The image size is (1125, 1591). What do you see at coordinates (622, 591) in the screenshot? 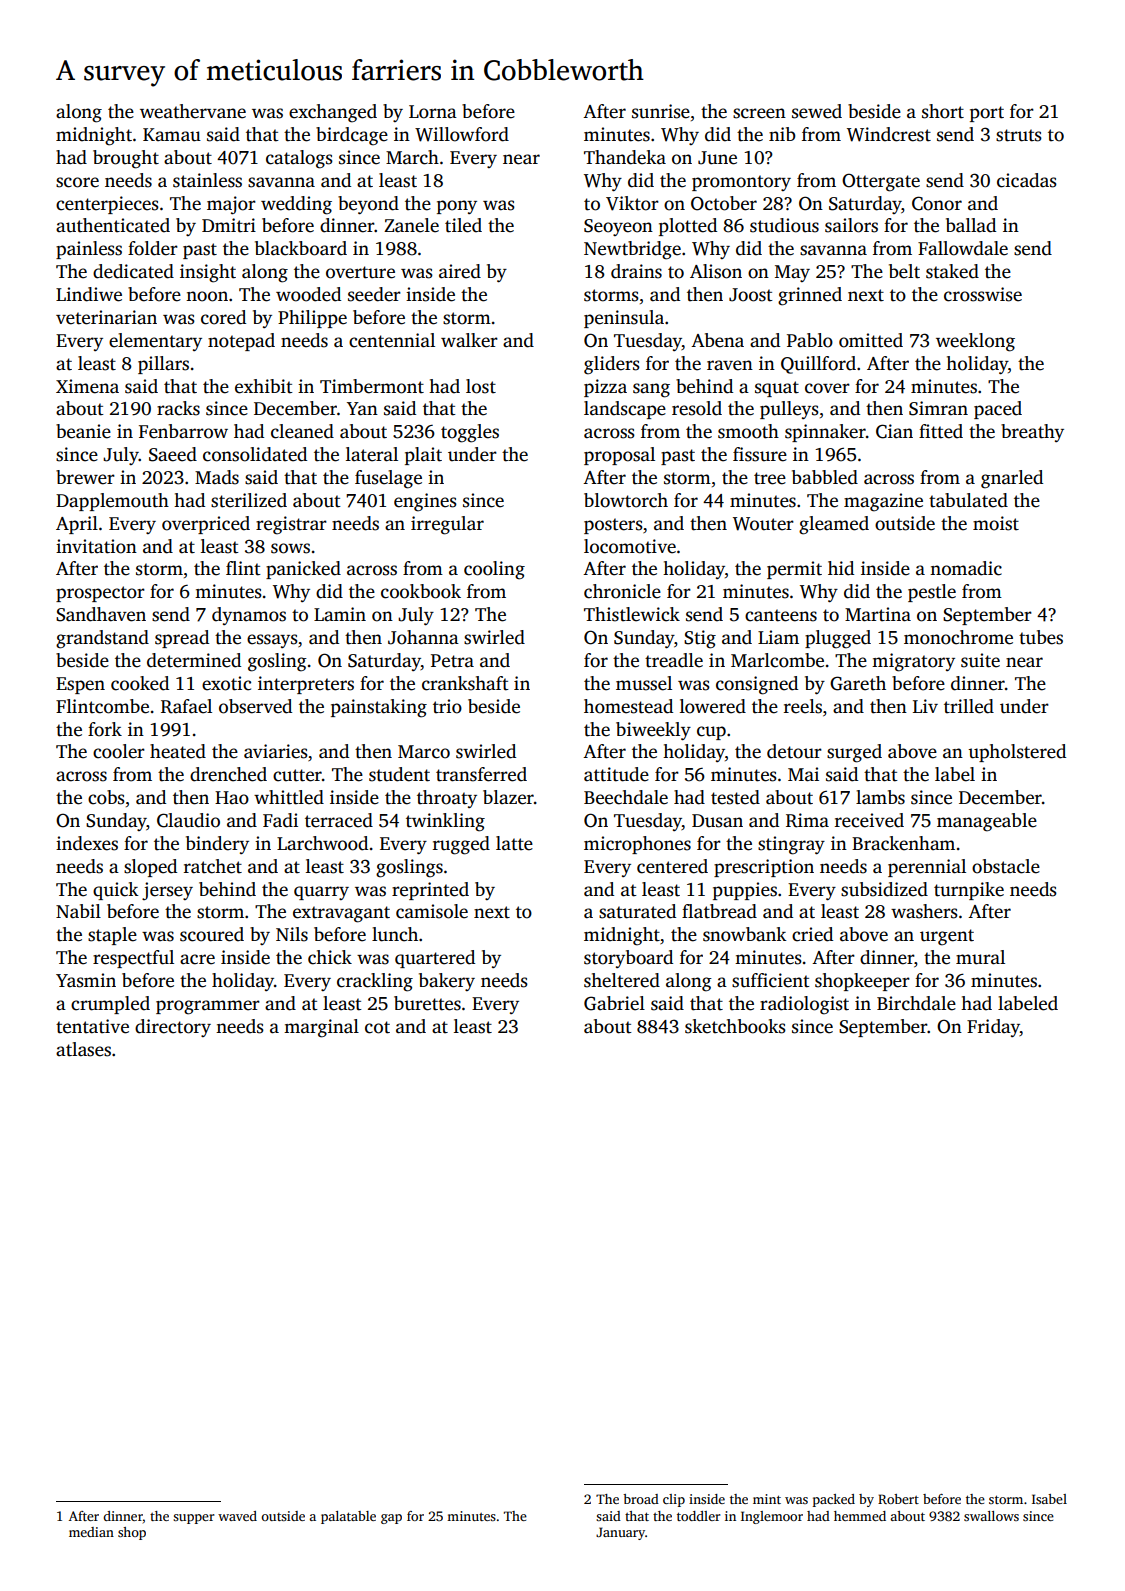
I see `chronicle` at bounding box center [622, 591].
